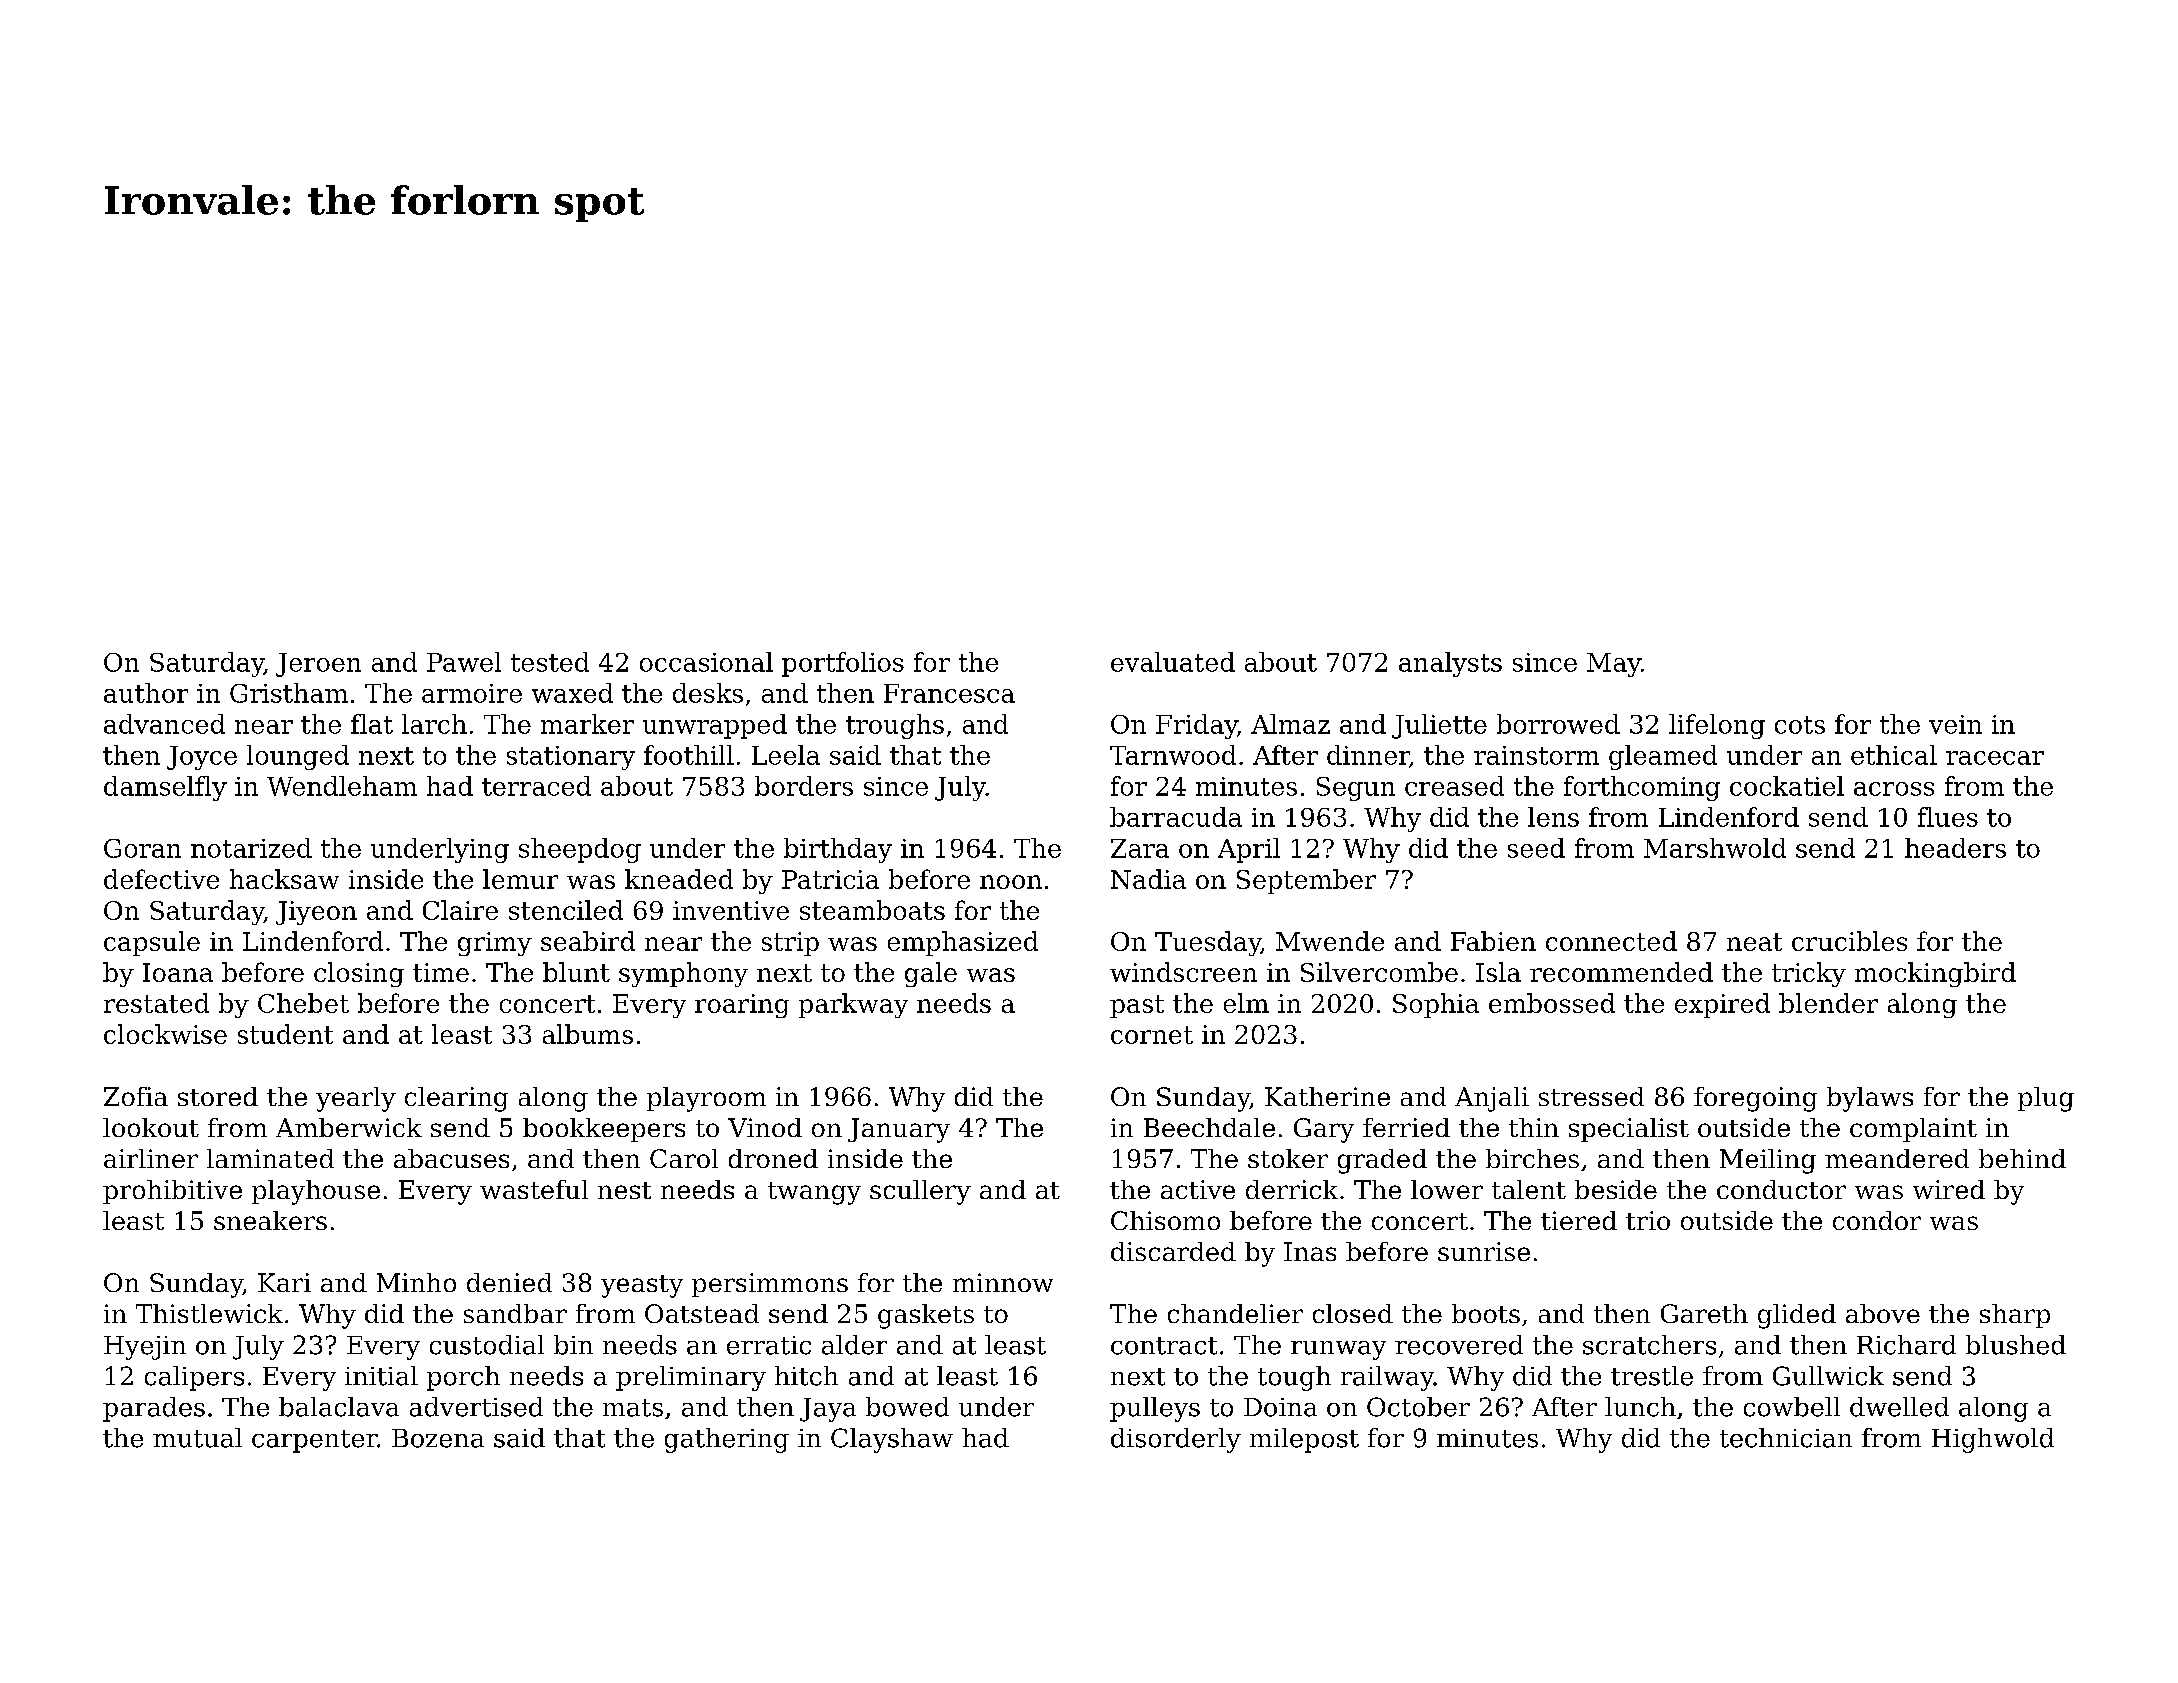  What do you see at coordinates (451, 1158) in the screenshot?
I see `abacuses` at bounding box center [451, 1158].
